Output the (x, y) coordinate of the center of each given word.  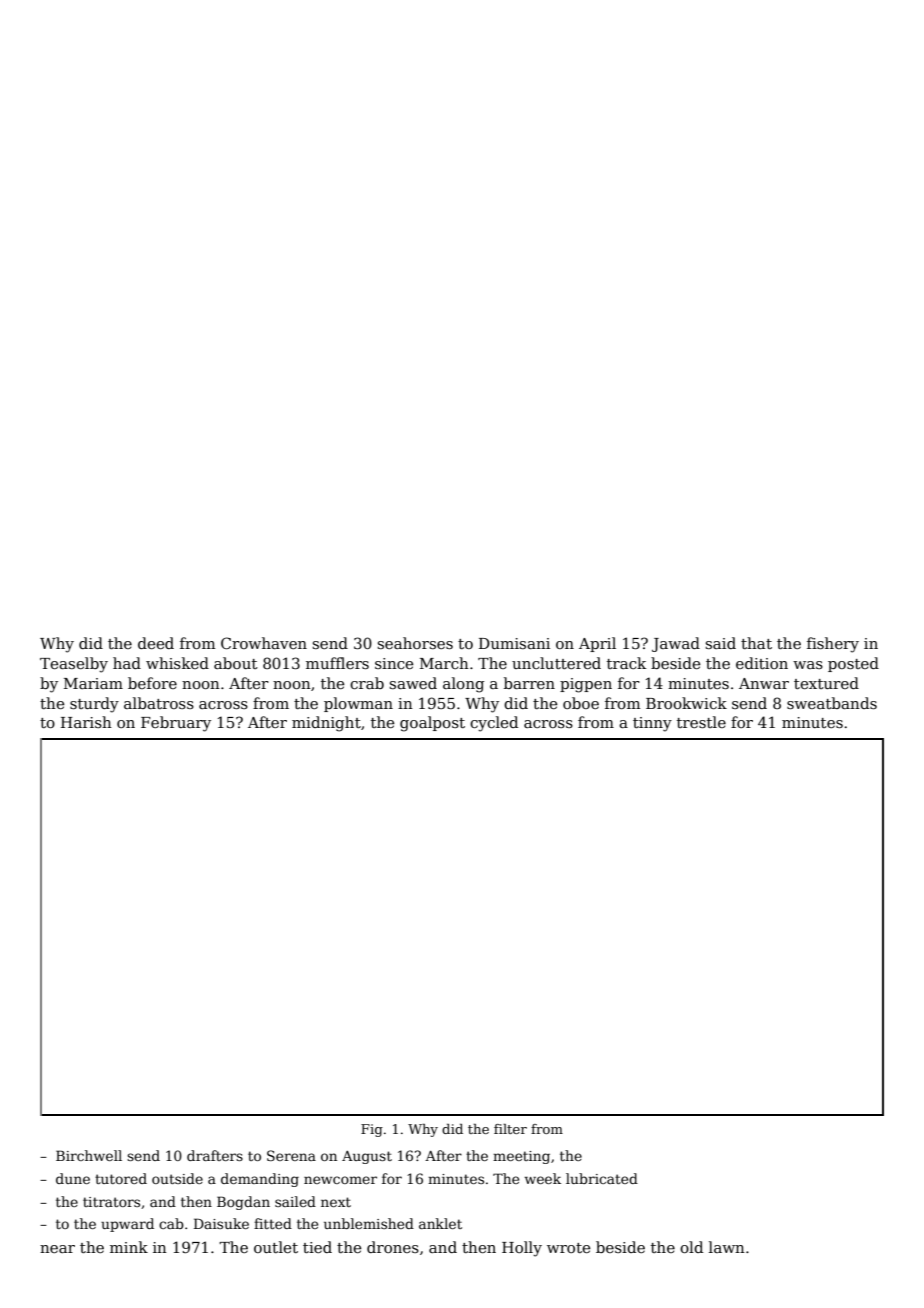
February (176, 724)
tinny (652, 724)
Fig (372, 1130)
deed (156, 643)
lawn (727, 1247)
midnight (326, 724)
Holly (522, 1249)
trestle (701, 722)
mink (129, 1247)
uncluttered (556, 663)
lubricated (602, 1178)
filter (510, 1129)
